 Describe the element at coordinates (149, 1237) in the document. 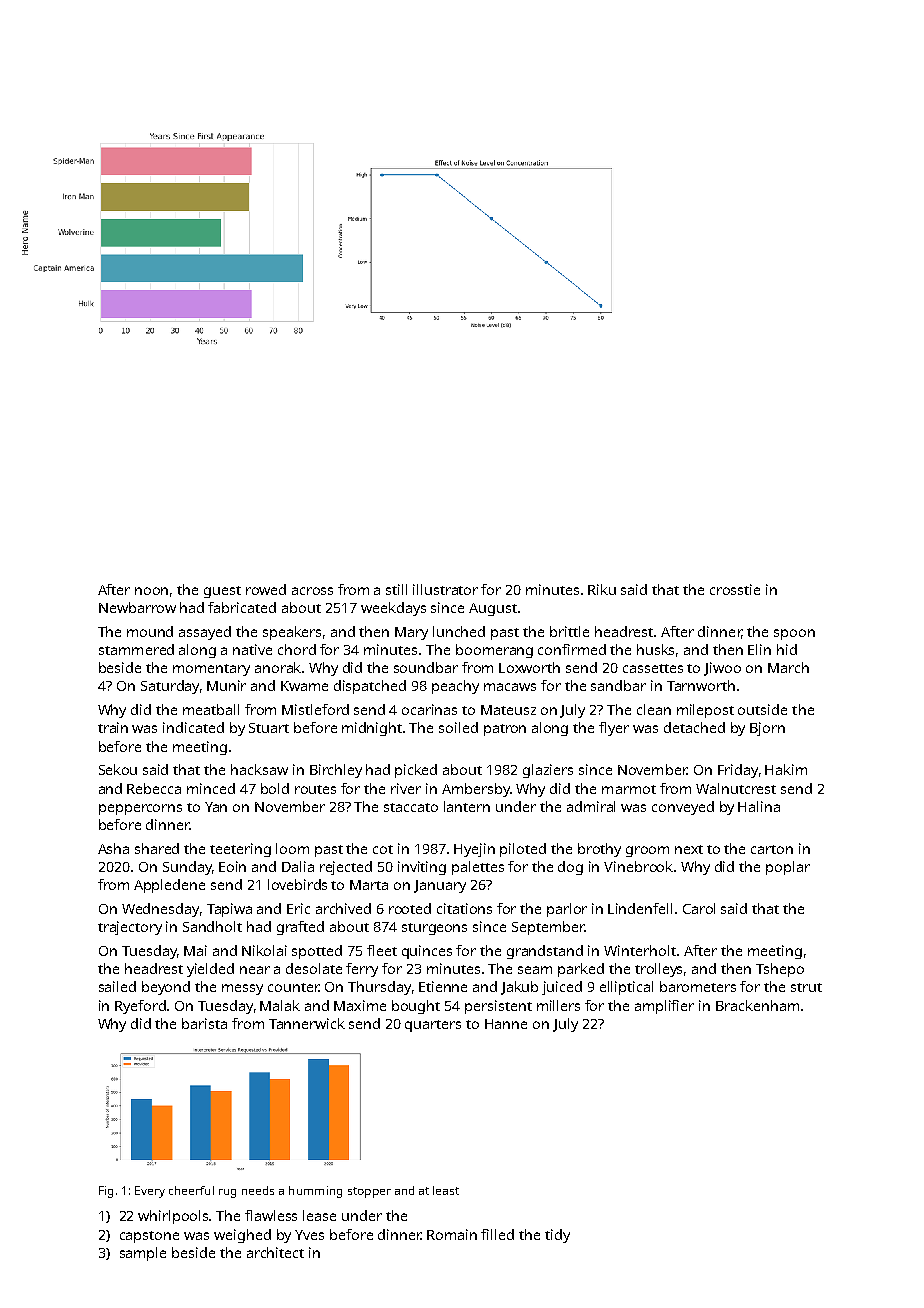

I see `capstone` at that location.
